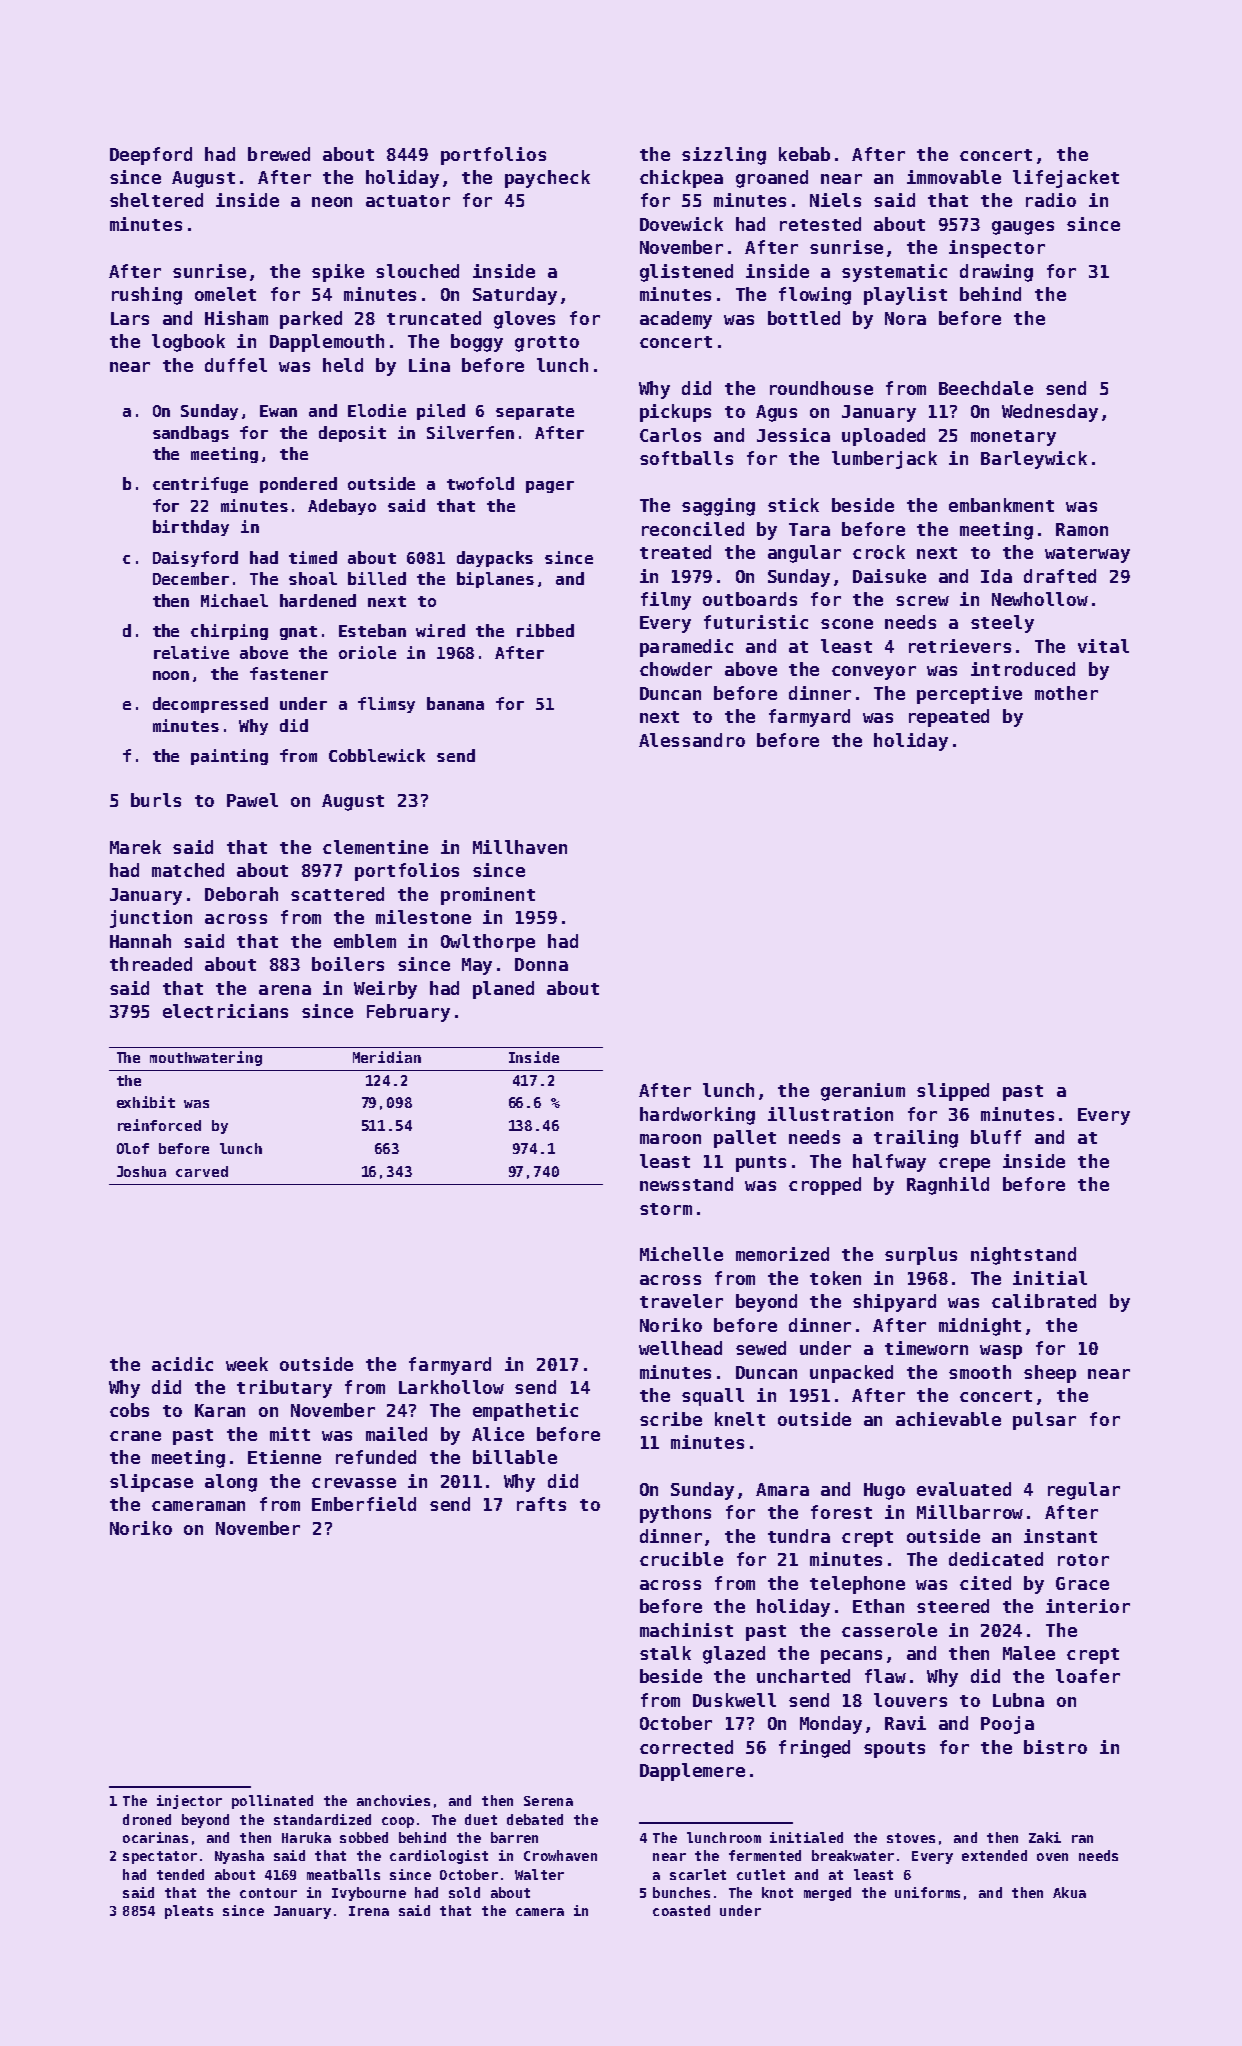  I want to click on Donna, so click(541, 964).
